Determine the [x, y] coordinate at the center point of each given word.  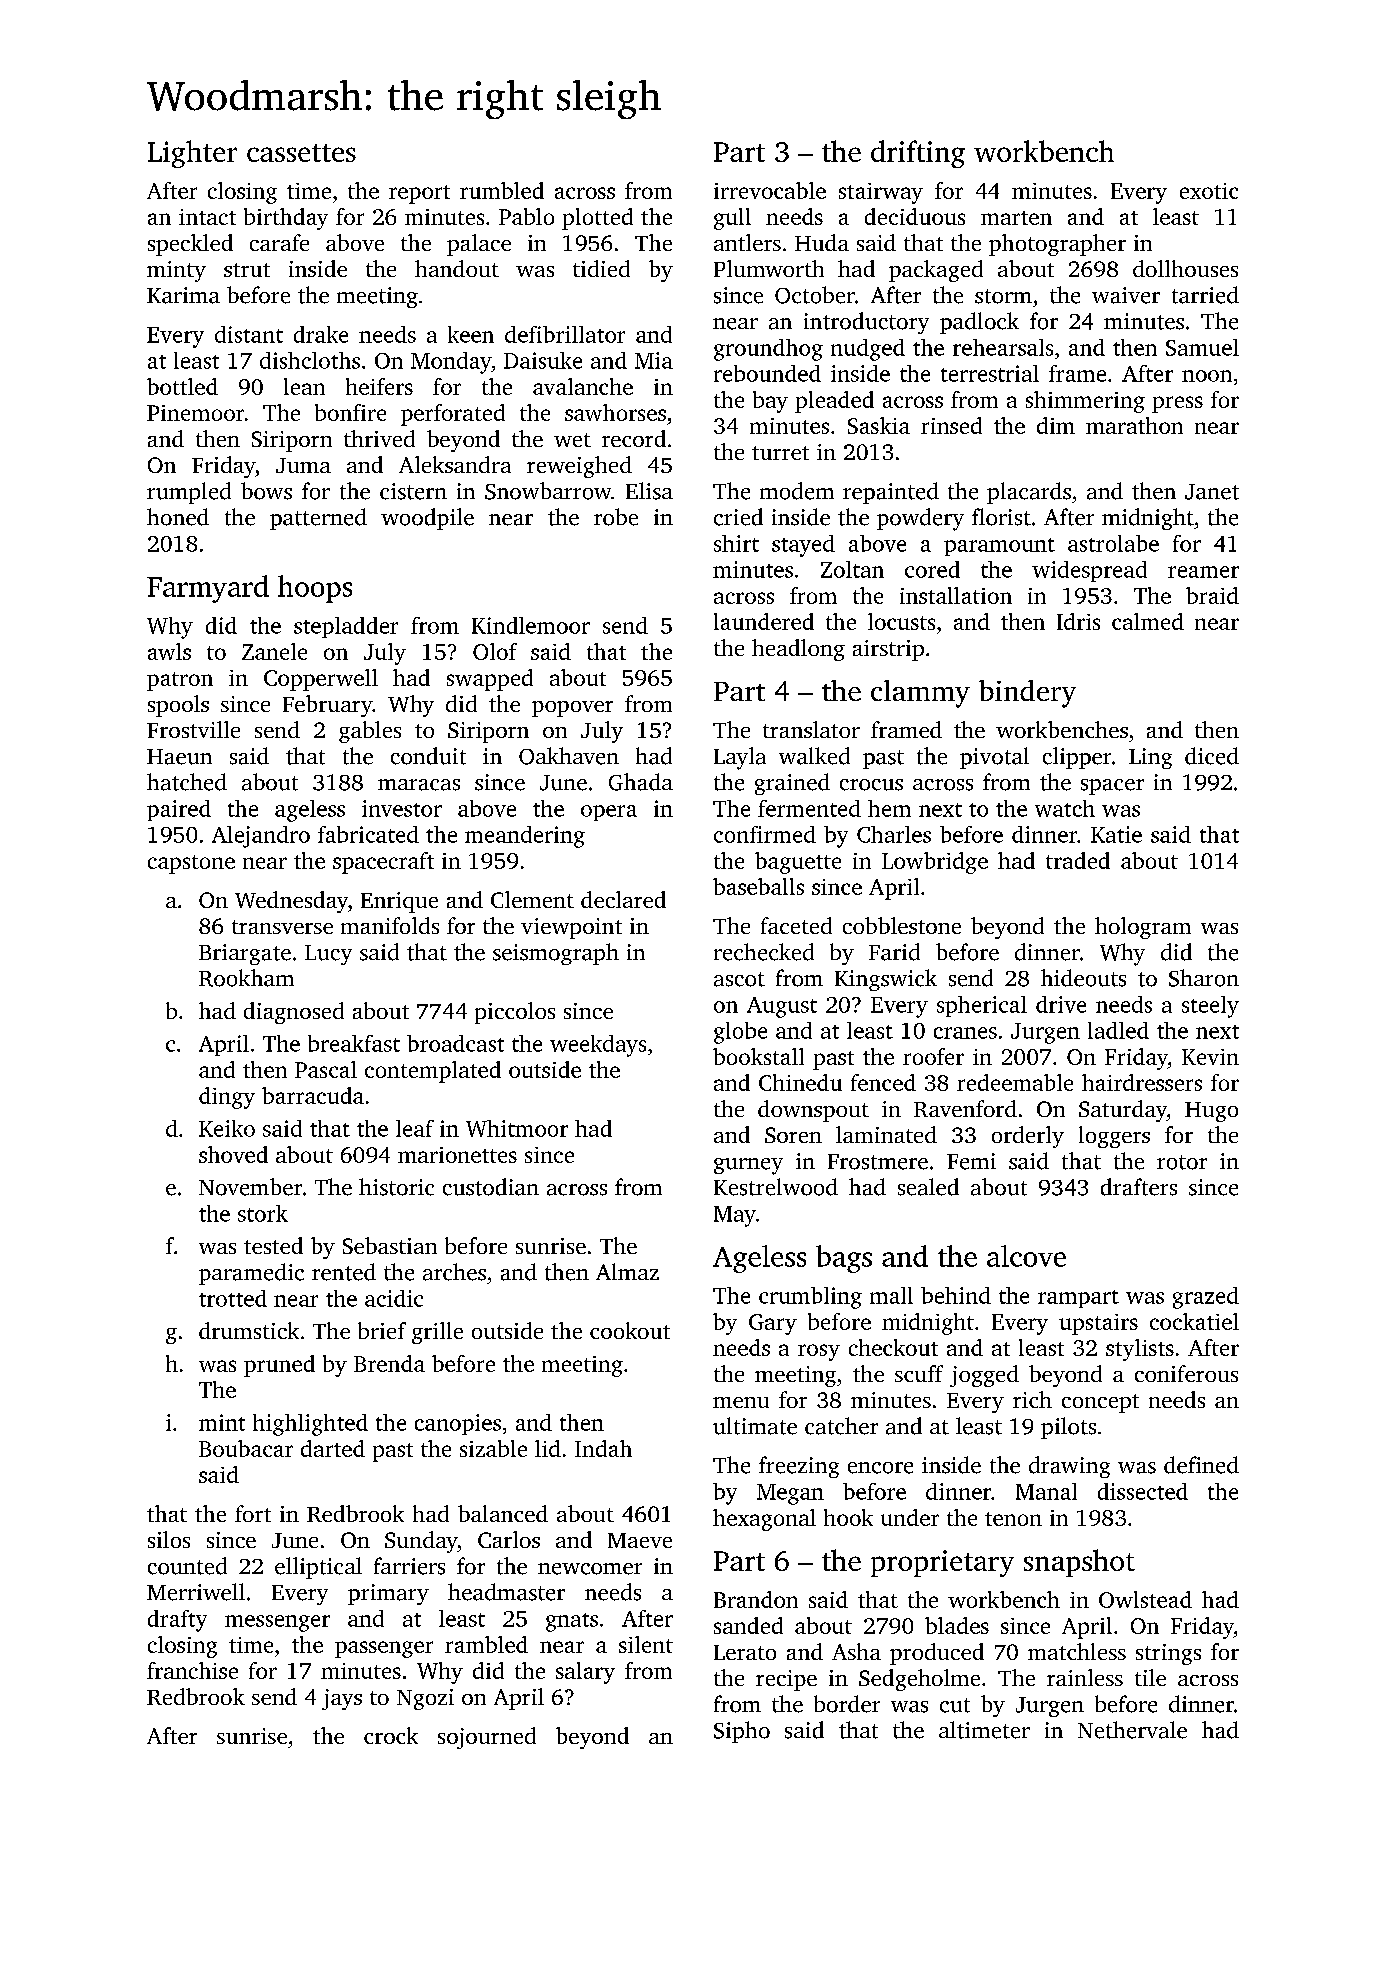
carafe [279, 242]
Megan [790, 1494]
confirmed [765, 834]
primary [388, 1594]
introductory [866, 323]
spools [178, 706]
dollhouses [1185, 268]
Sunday [421, 1542]
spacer [1112, 787]
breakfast [354, 1043]
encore [880, 1468]
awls [169, 651]
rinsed [951, 425]
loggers [1114, 1137]
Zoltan [852, 569]
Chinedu [800, 1082]
